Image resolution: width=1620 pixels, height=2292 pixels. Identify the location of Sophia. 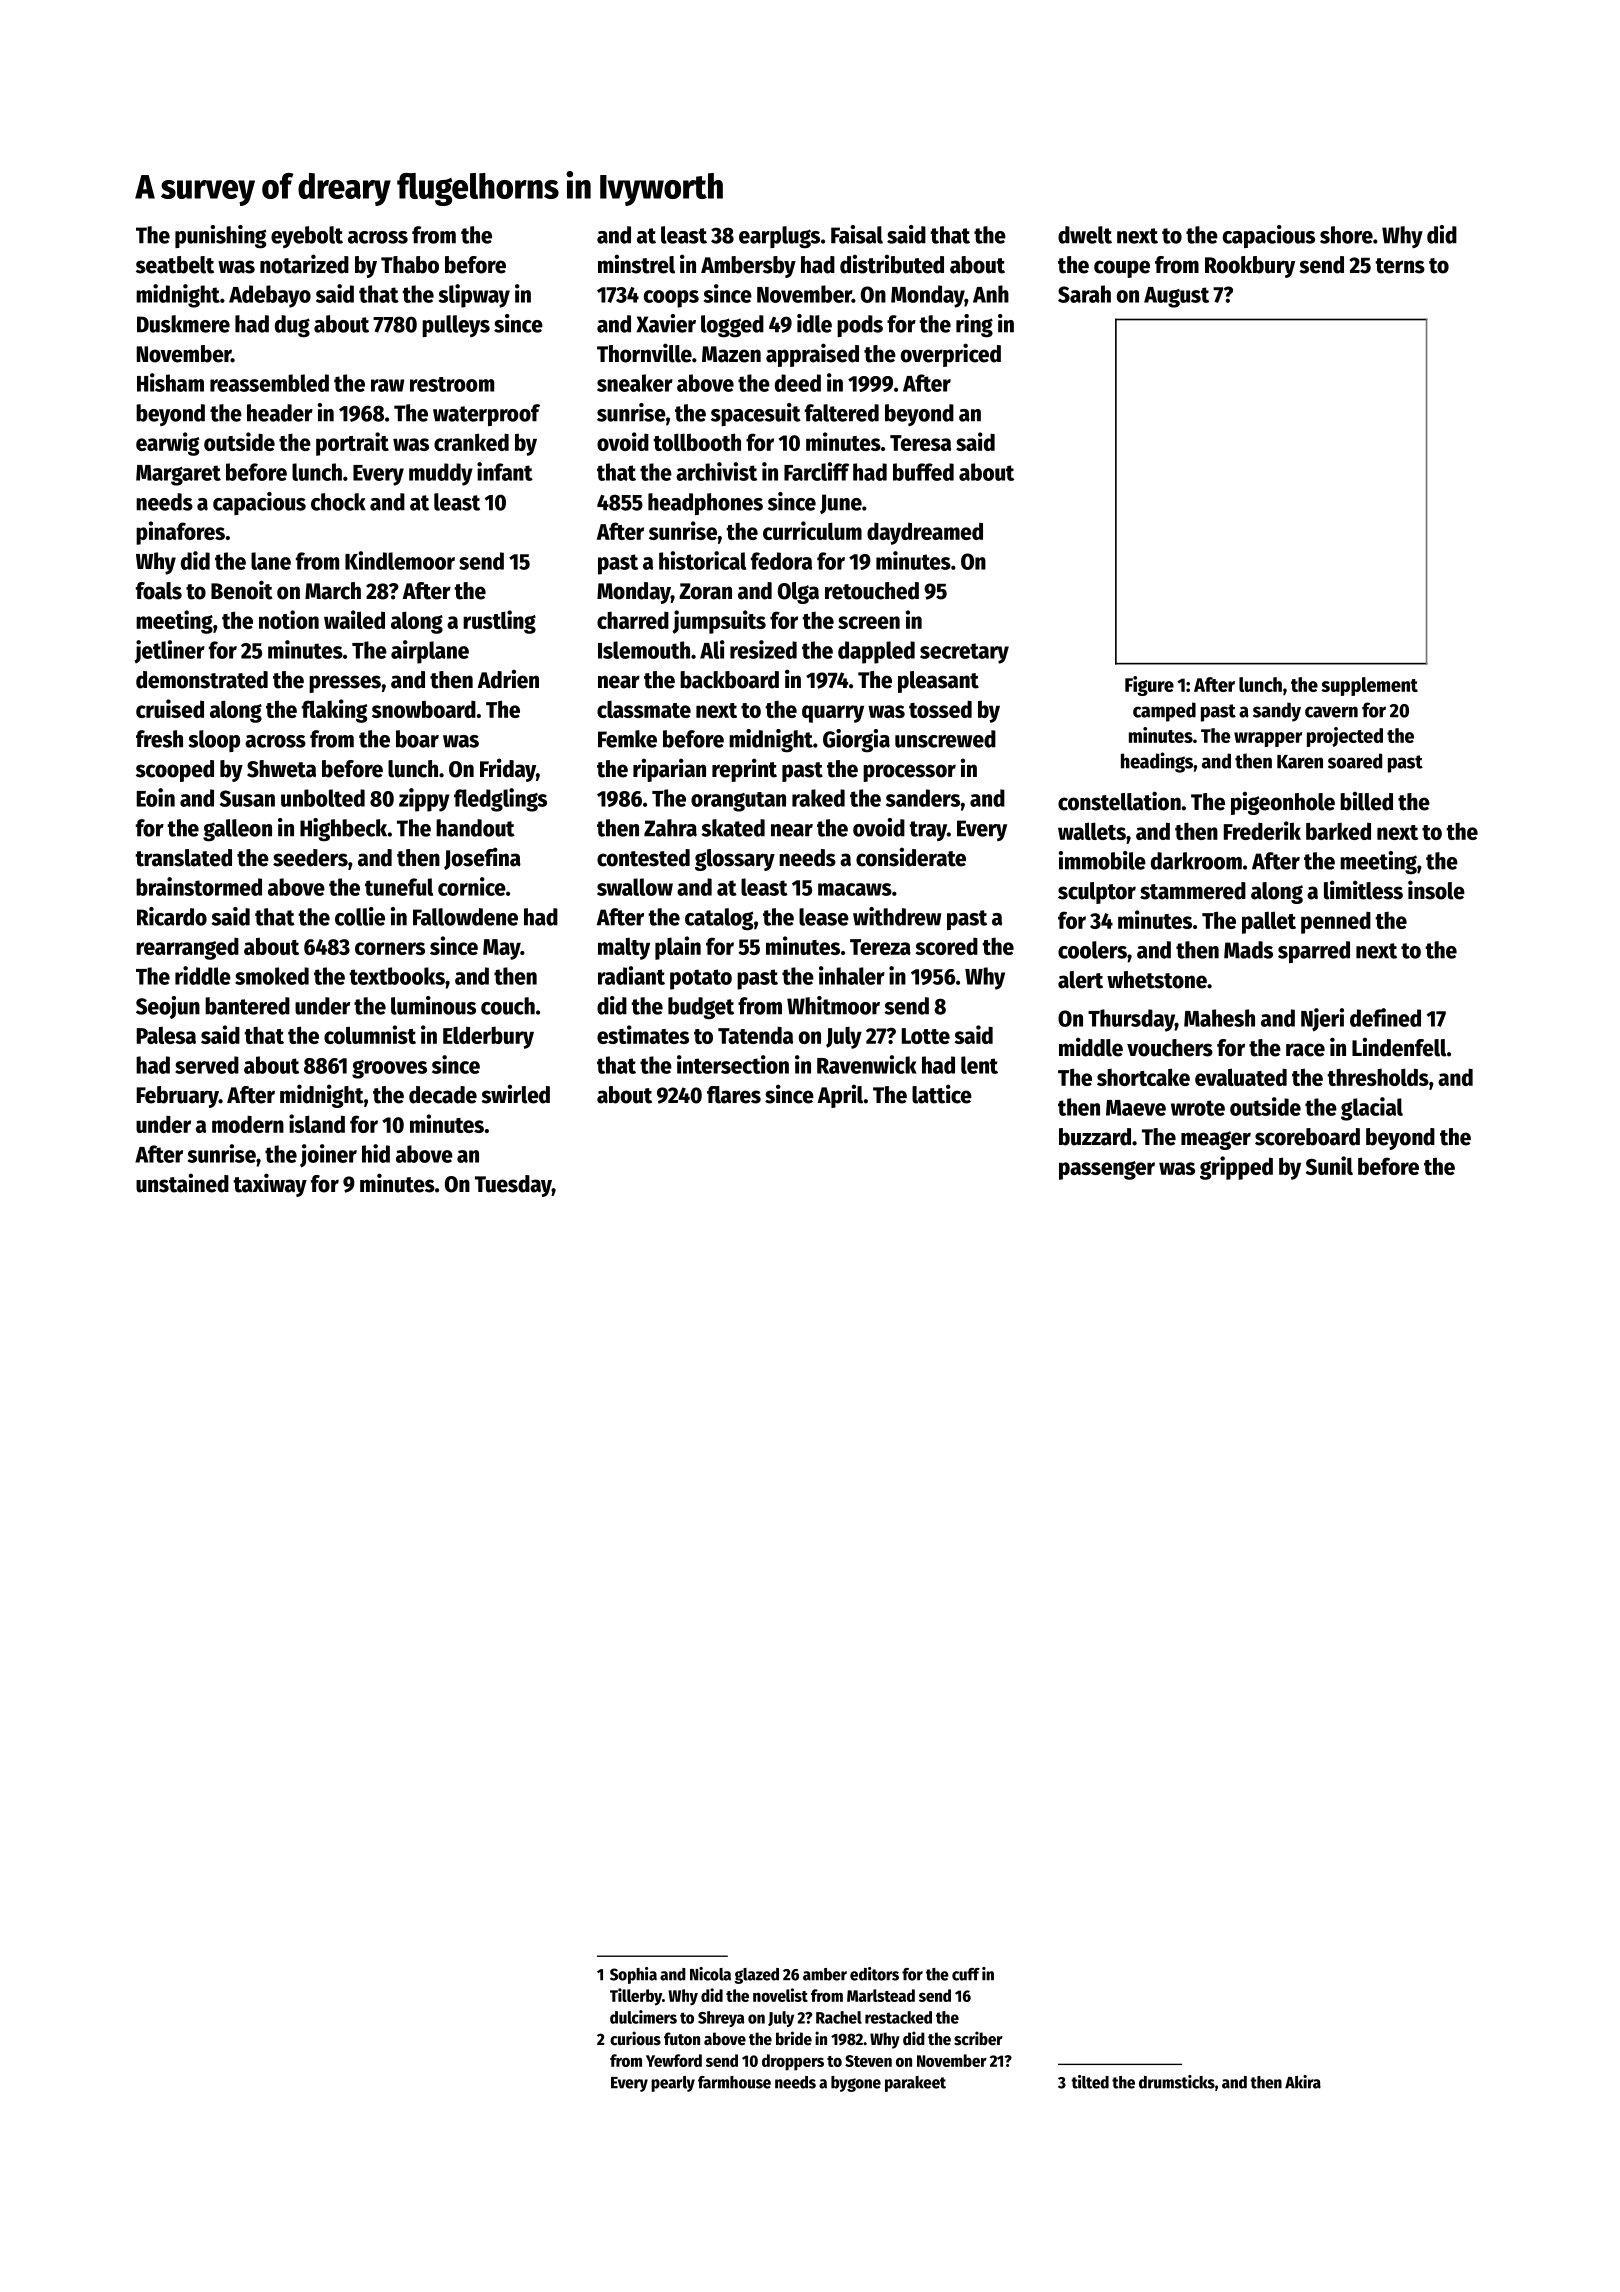
(633, 1975).
